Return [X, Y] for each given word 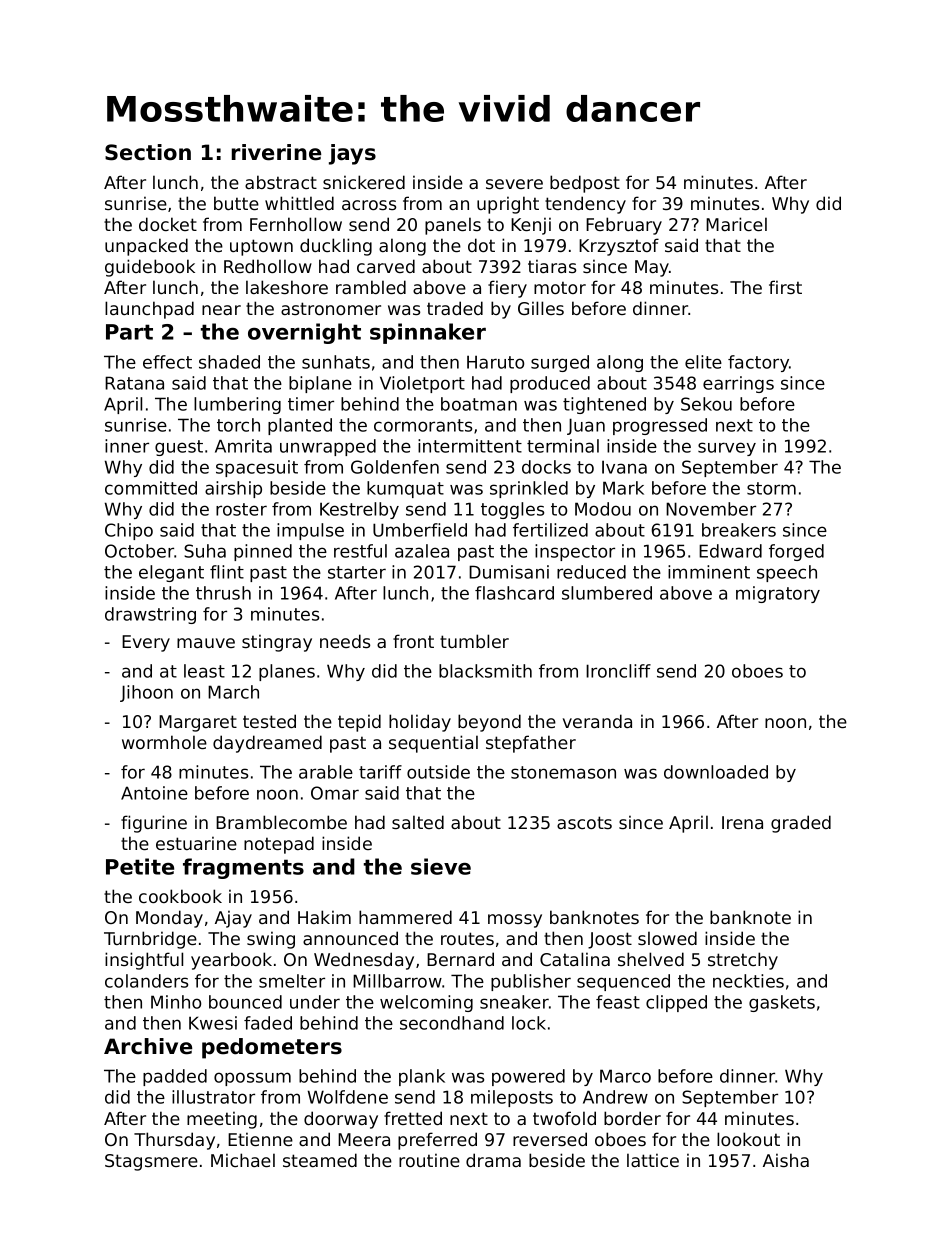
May [652, 268]
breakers [739, 530]
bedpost [585, 184]
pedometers [272, 1048]
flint [227, 572]
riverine [276, 152]
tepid [359, 723]
